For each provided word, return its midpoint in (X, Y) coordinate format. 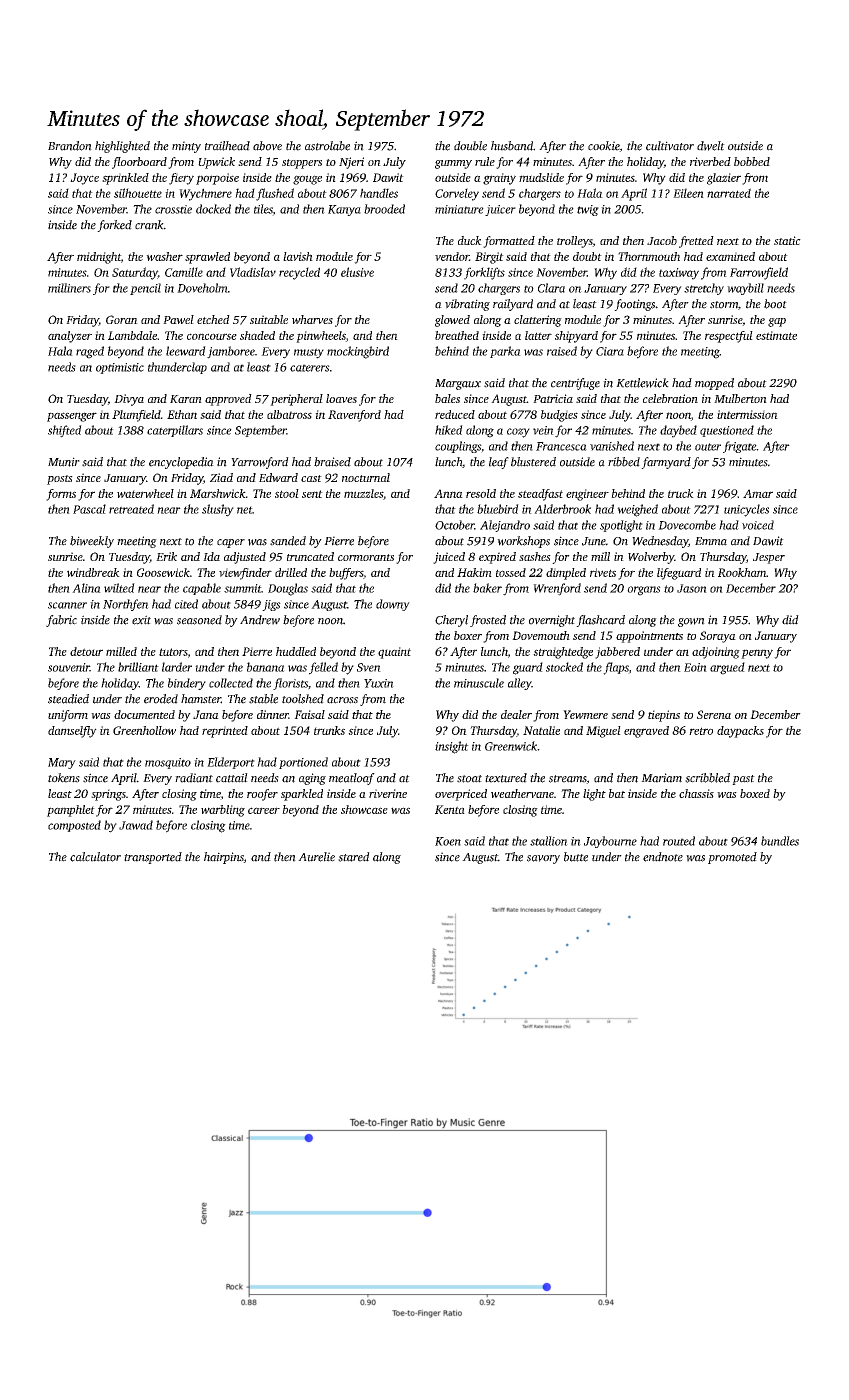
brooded (384, 209)
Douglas (288, 589)
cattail (232, 778)
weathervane (522, 793)
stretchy (704, 289)
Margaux (458, 384)
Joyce (84, 179)
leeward (186, 351)
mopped (714, 384)
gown (691, 622)
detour (86, 651)
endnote (663, 857)
